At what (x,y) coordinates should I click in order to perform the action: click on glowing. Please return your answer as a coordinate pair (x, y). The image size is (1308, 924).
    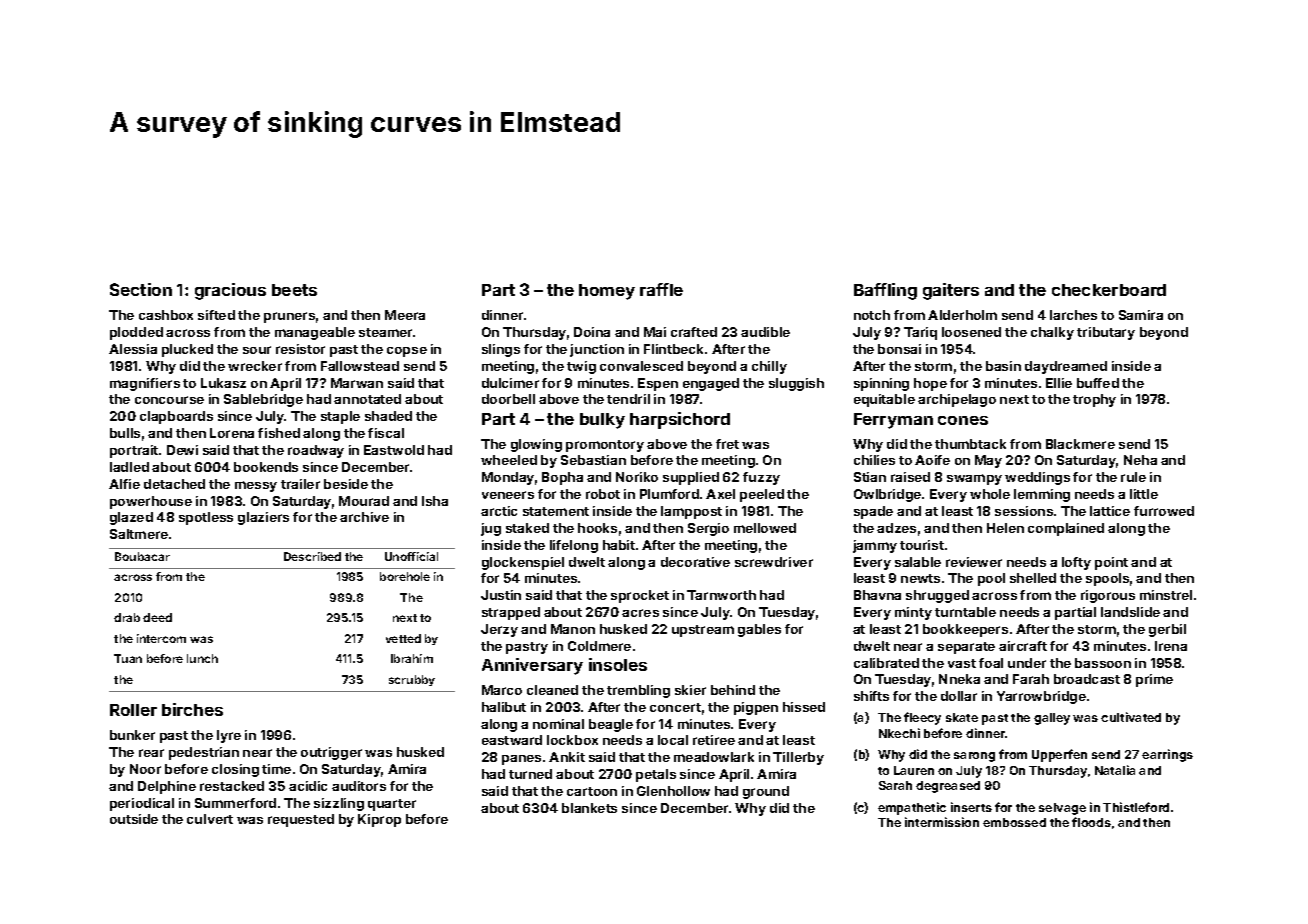
    Looking at the image, I should click on (536, 445).
